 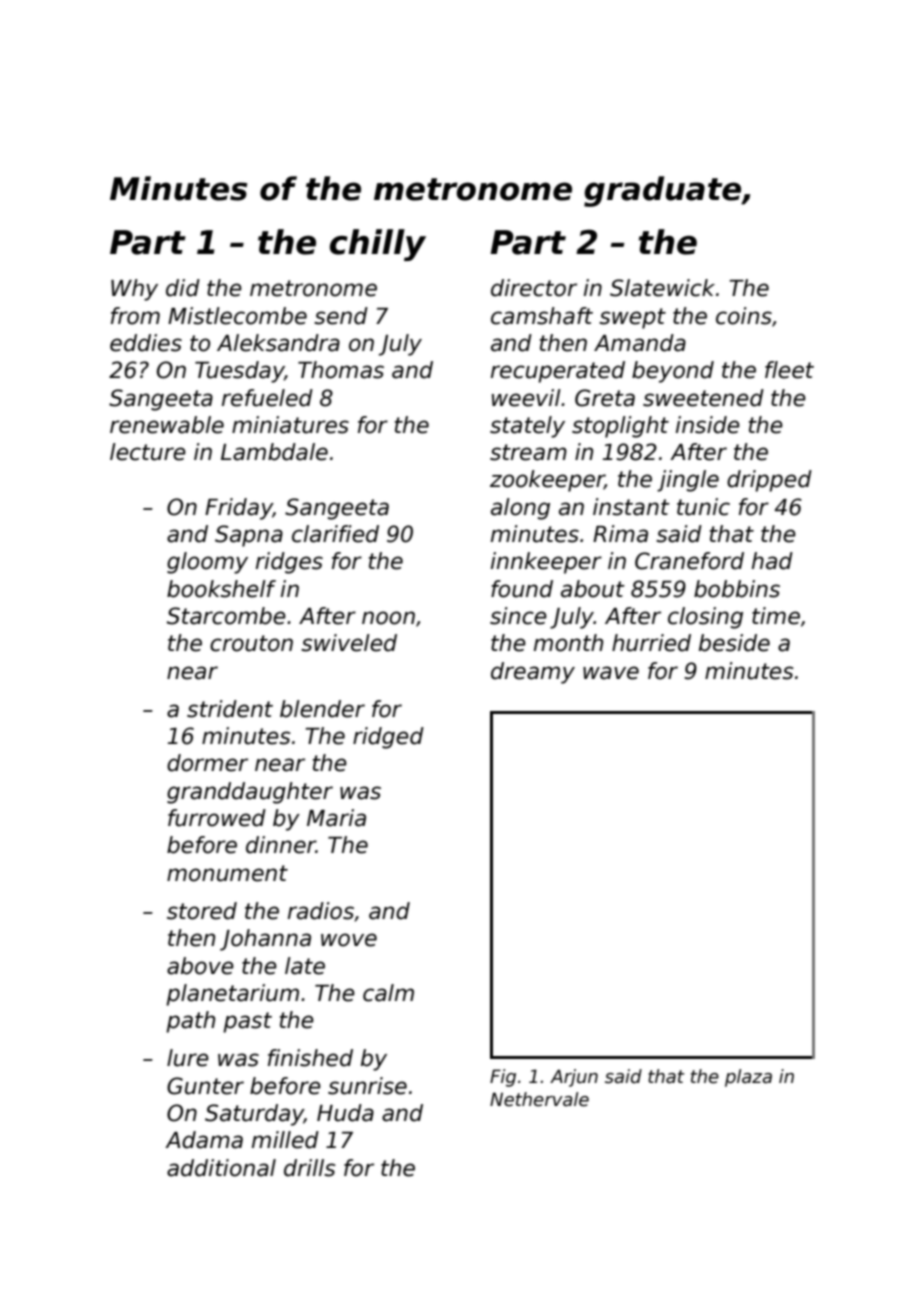 What do you see at coordinates (388, 738) in the screenshot?
I see `ridged` at bounding box center [388, 738].
